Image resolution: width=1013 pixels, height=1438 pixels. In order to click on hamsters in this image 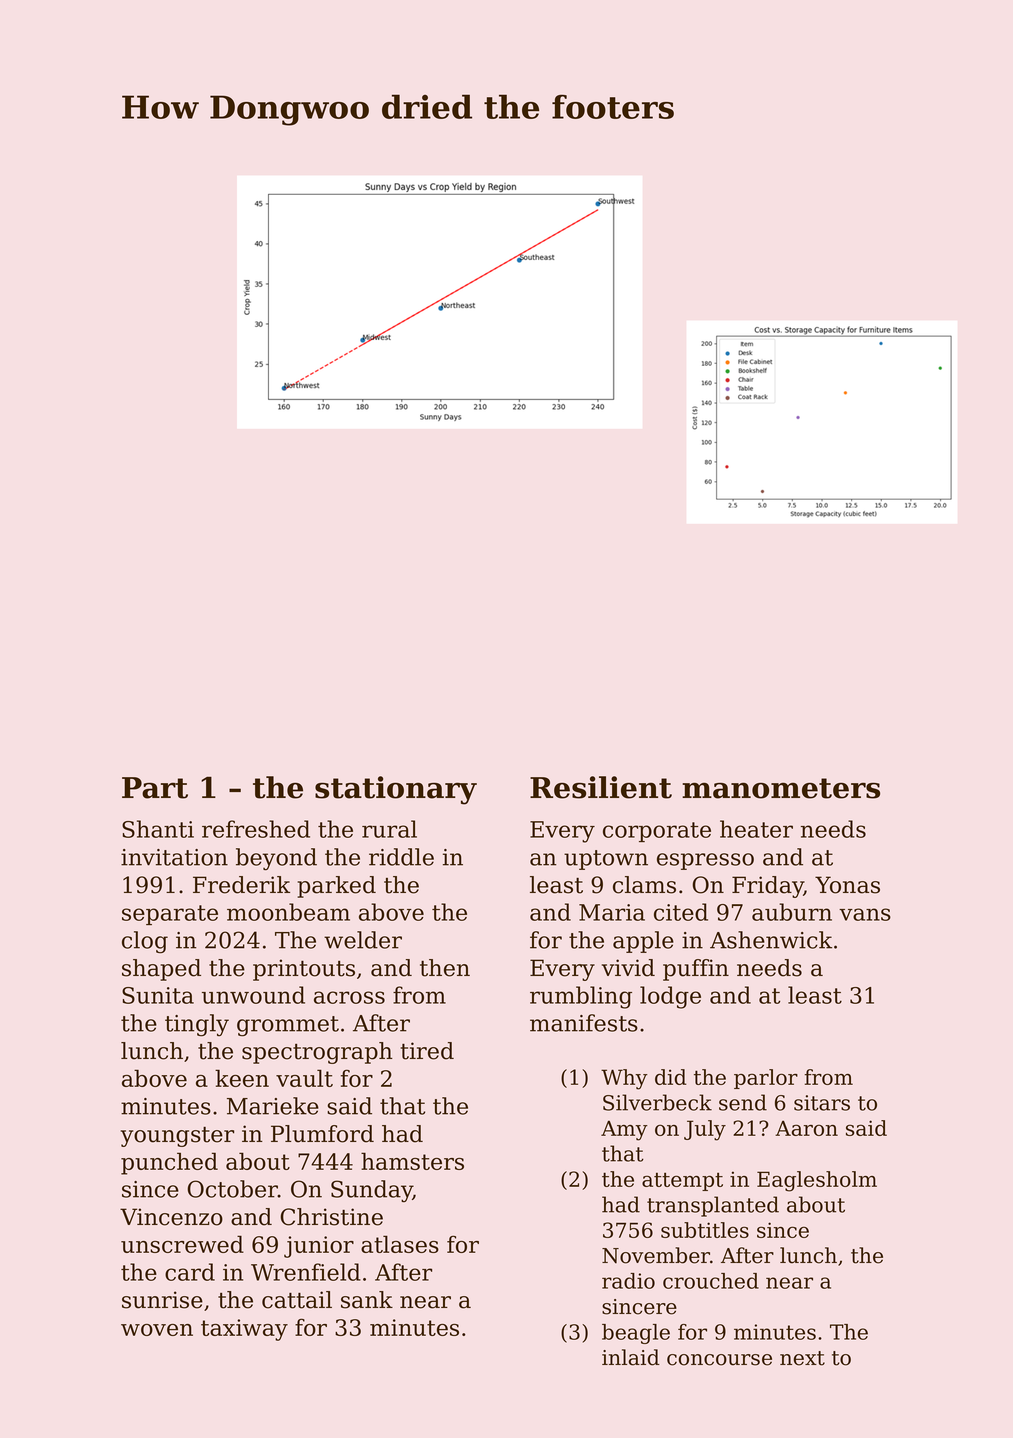, I will do `click(412, 1161)`.
